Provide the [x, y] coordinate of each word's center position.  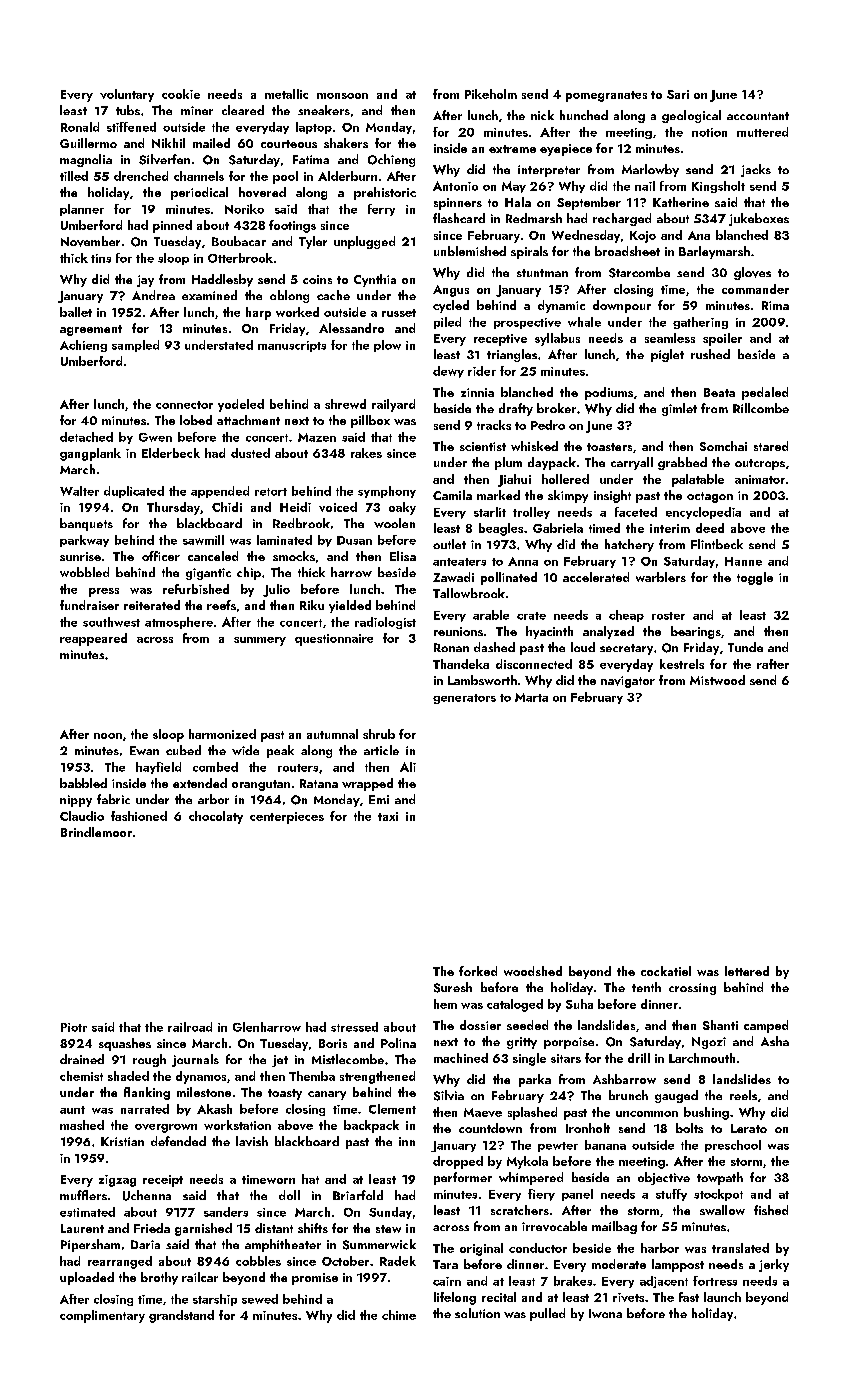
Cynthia [375, 280]
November [90, 241]
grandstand [181, 1316]
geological [691, 116]
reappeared [93, 639]
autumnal [332, 734]
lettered [747, 971]
